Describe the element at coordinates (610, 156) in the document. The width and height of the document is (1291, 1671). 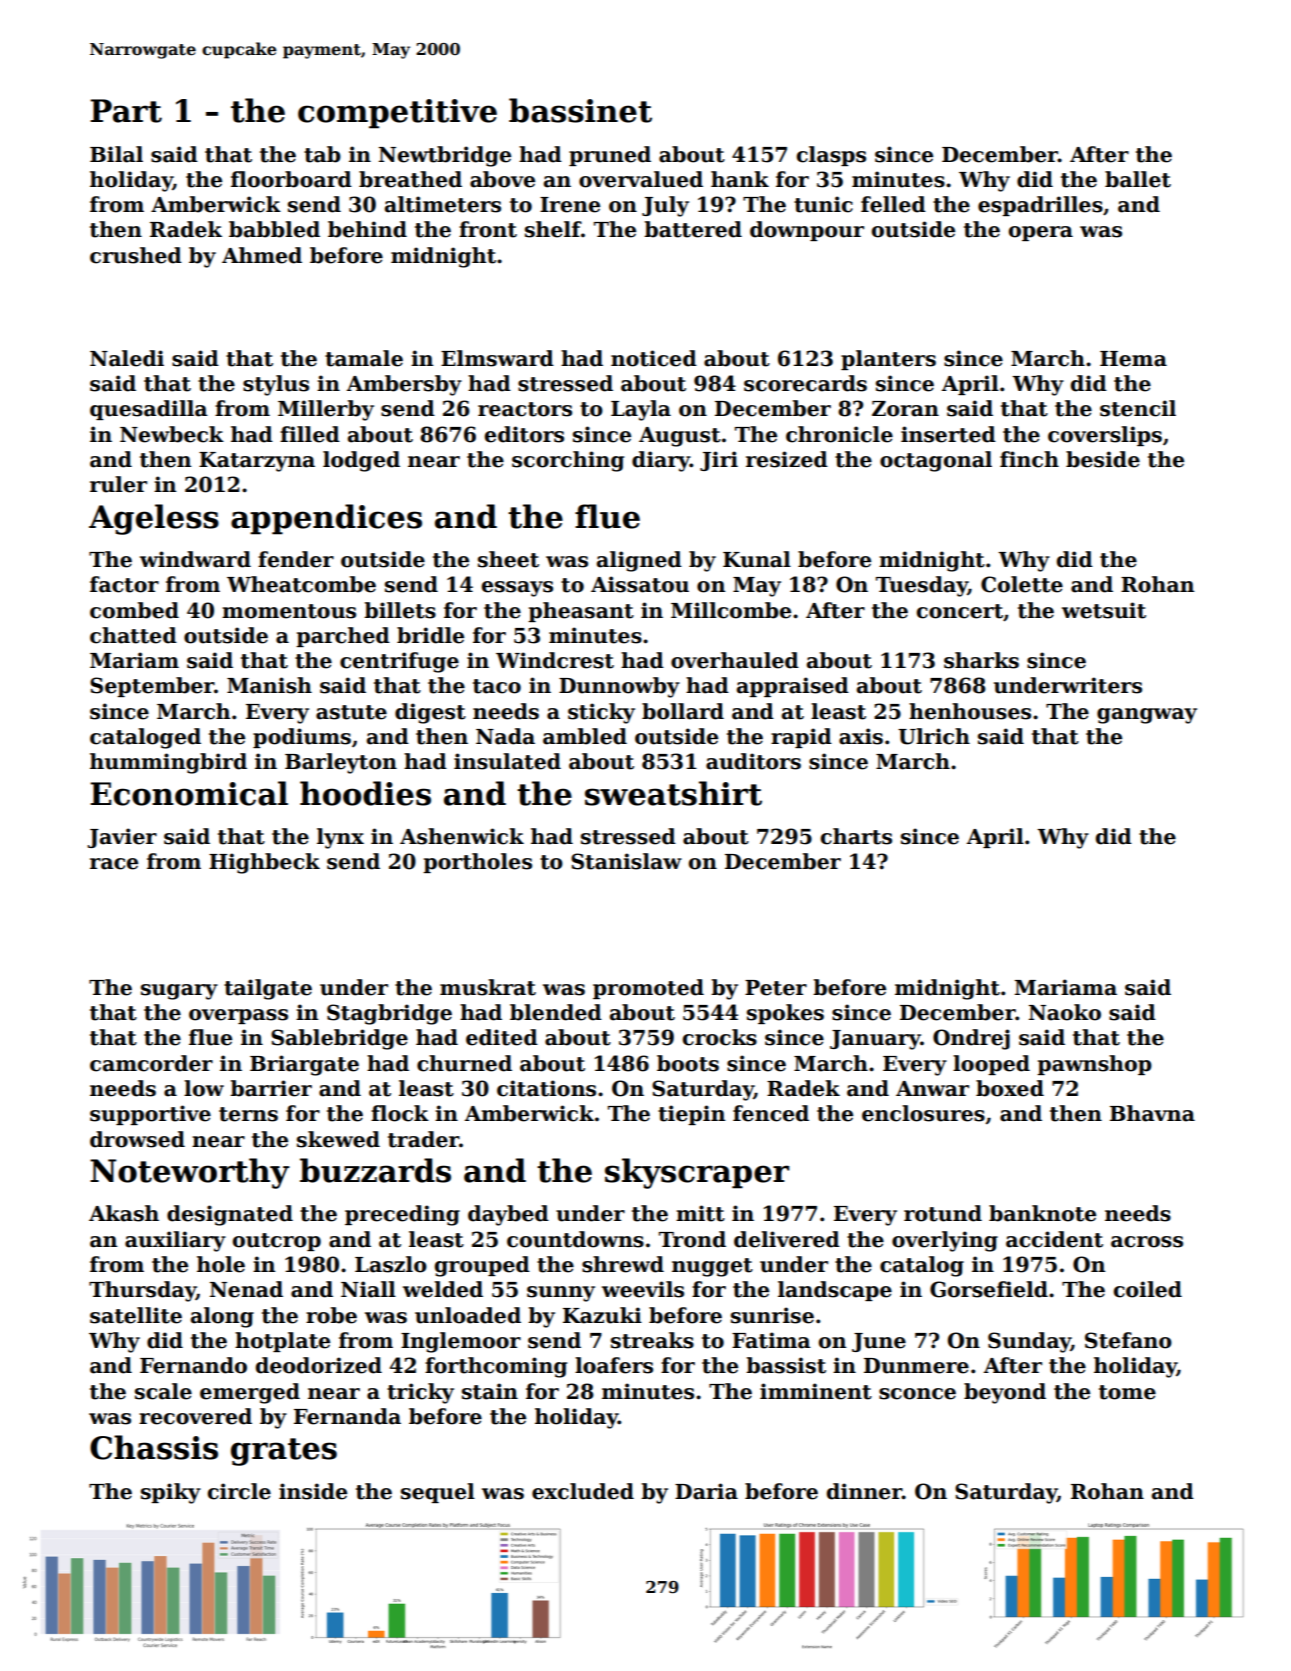
I see `pruned` at that location.
